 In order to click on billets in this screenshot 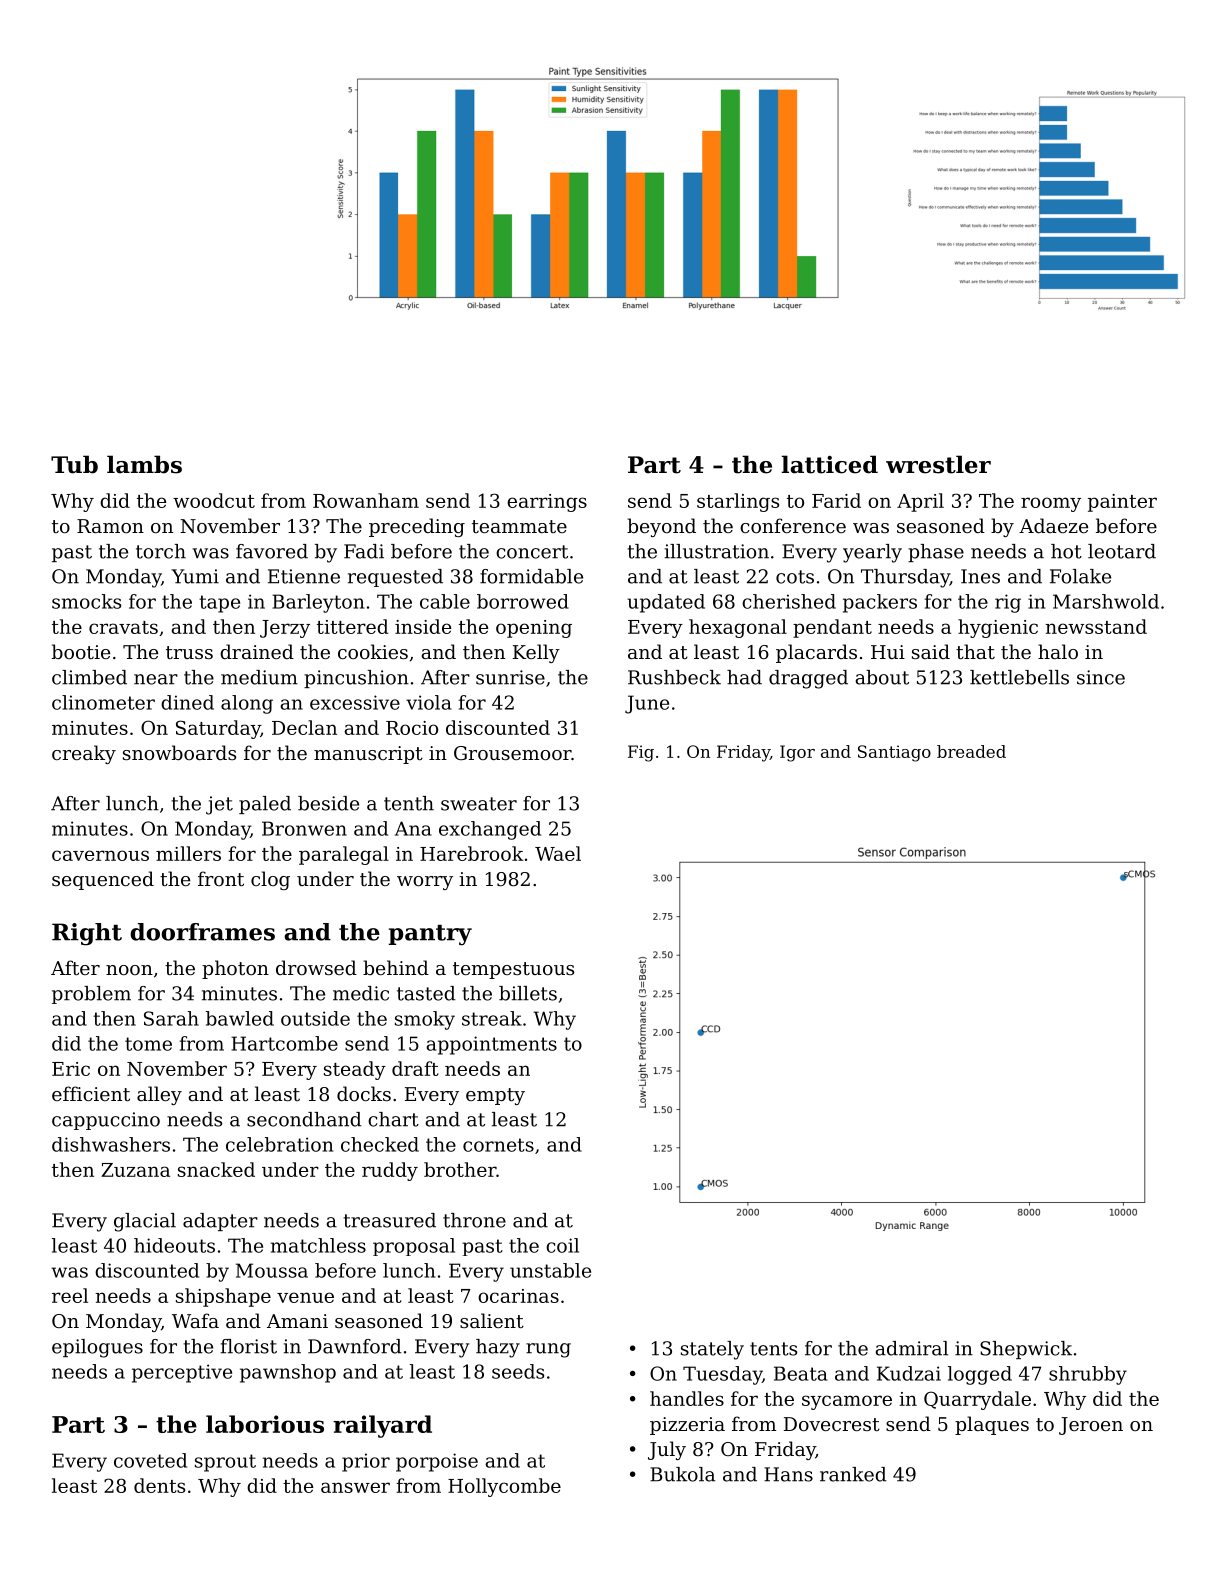, I will do `click(528, 993)`.
